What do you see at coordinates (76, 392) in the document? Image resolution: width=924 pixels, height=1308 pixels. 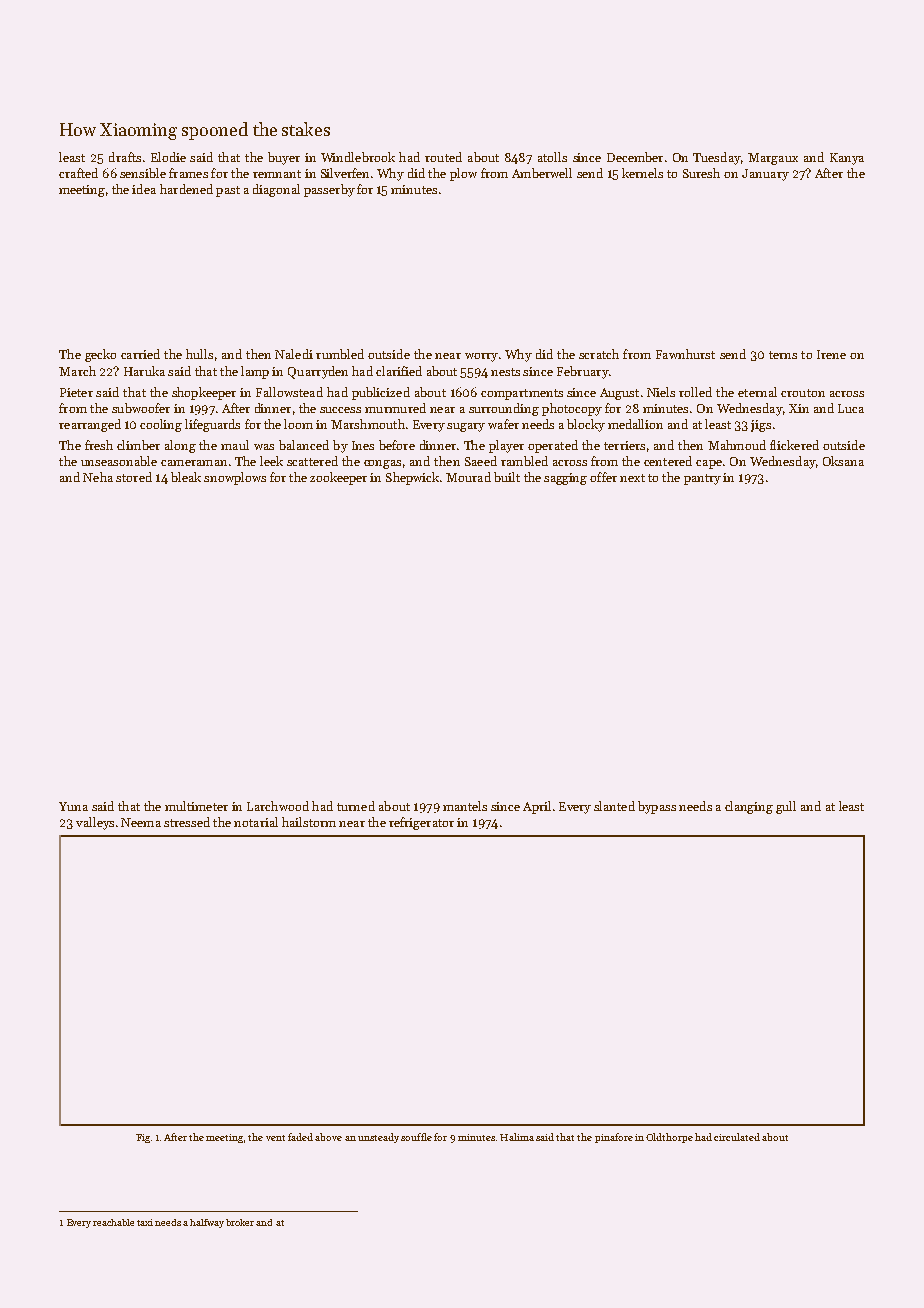 I see `Pieter` at bounding box center [76, 392].
